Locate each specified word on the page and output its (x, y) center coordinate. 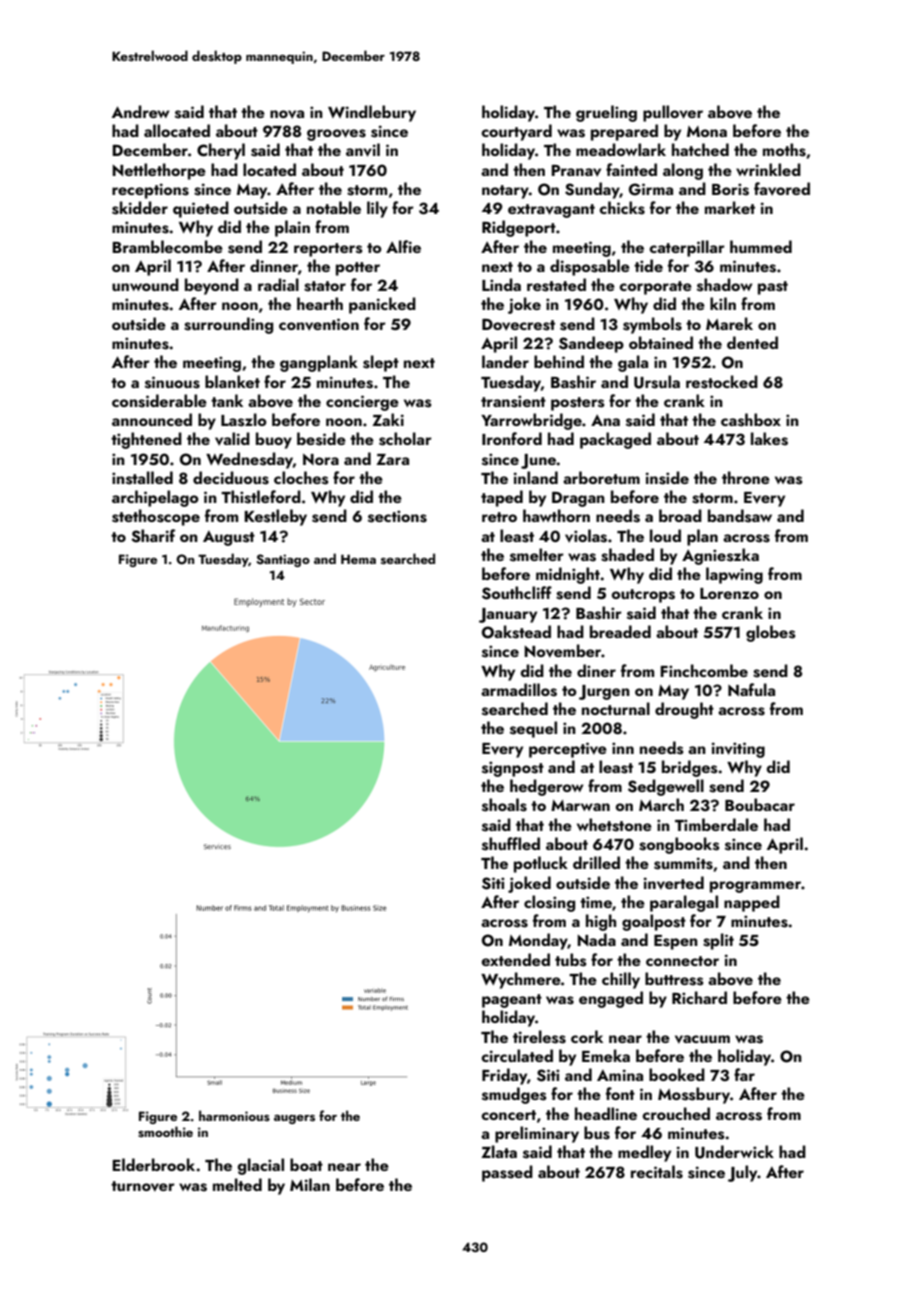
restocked (722, 382)
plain (292, 228)
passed (507, 1173)
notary (505, 192)
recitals (657, 1172)
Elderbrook (153, 1164)
